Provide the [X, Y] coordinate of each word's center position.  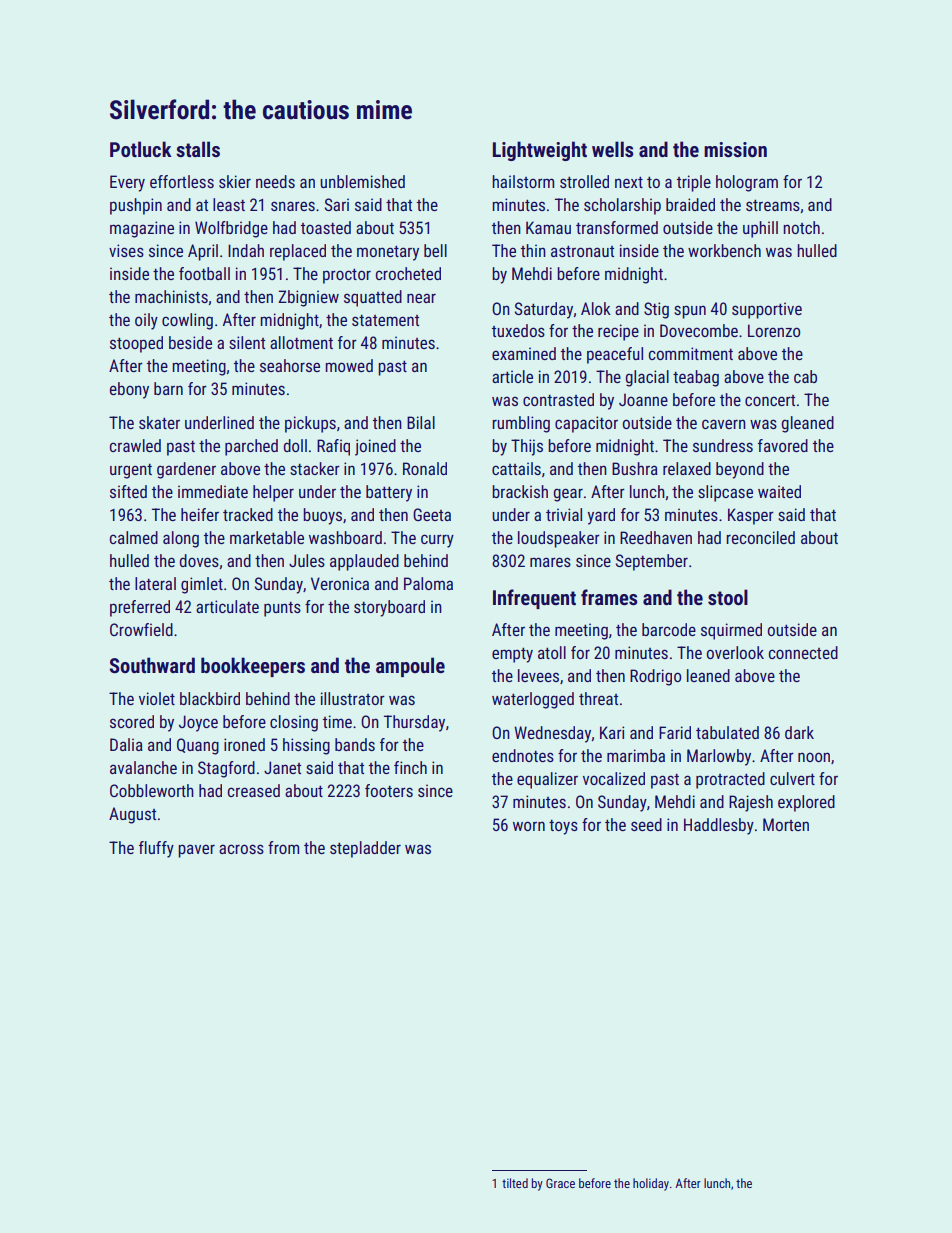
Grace [560, 1183]
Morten [786, 824]
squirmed [731, 631]
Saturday [544, 310]
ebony [129, 390]
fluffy [156, 849]
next [629, 182]
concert [770, 400]
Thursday [414, 723]
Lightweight [540, 151]
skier [235, 181]
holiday [651, 1184]
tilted [515, 1183]
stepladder [365, 849]
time [337, 721]
